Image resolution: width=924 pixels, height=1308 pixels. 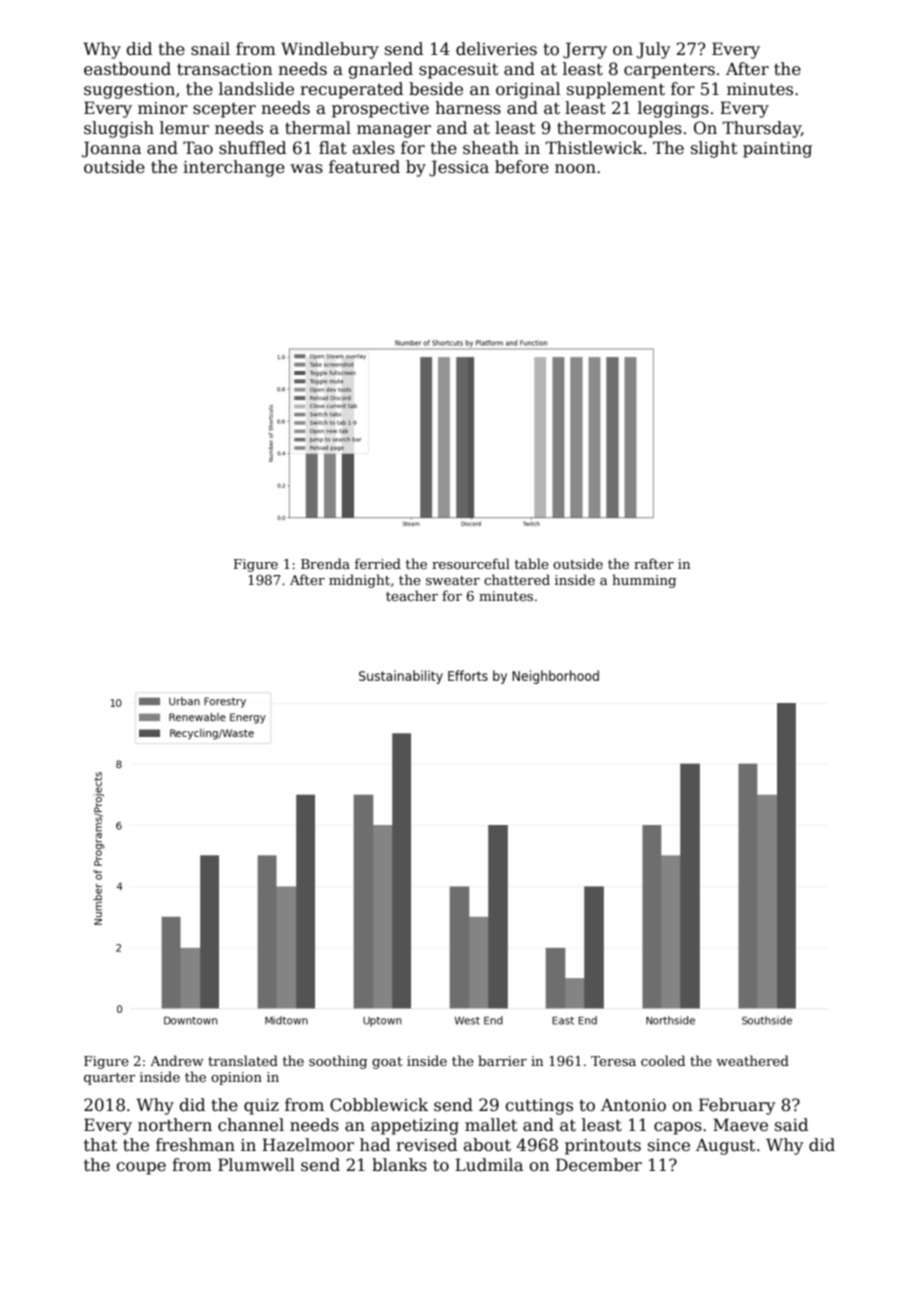 What do you see at coordinates (364, 167) in the screenshot?
I see `featured` at bounding box center [364, 167].
